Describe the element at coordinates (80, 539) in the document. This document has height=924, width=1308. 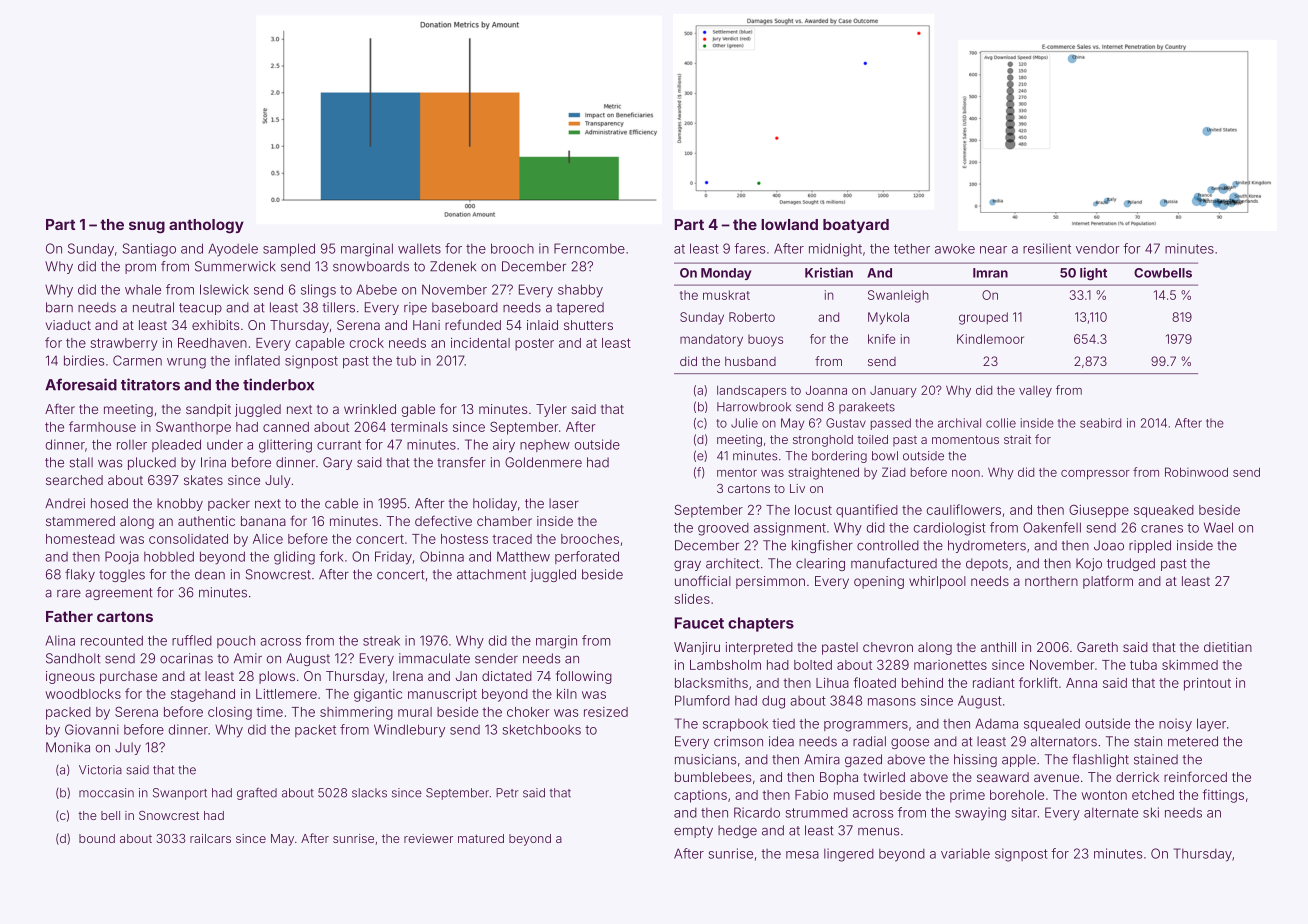
I see `homestead` at that location.
